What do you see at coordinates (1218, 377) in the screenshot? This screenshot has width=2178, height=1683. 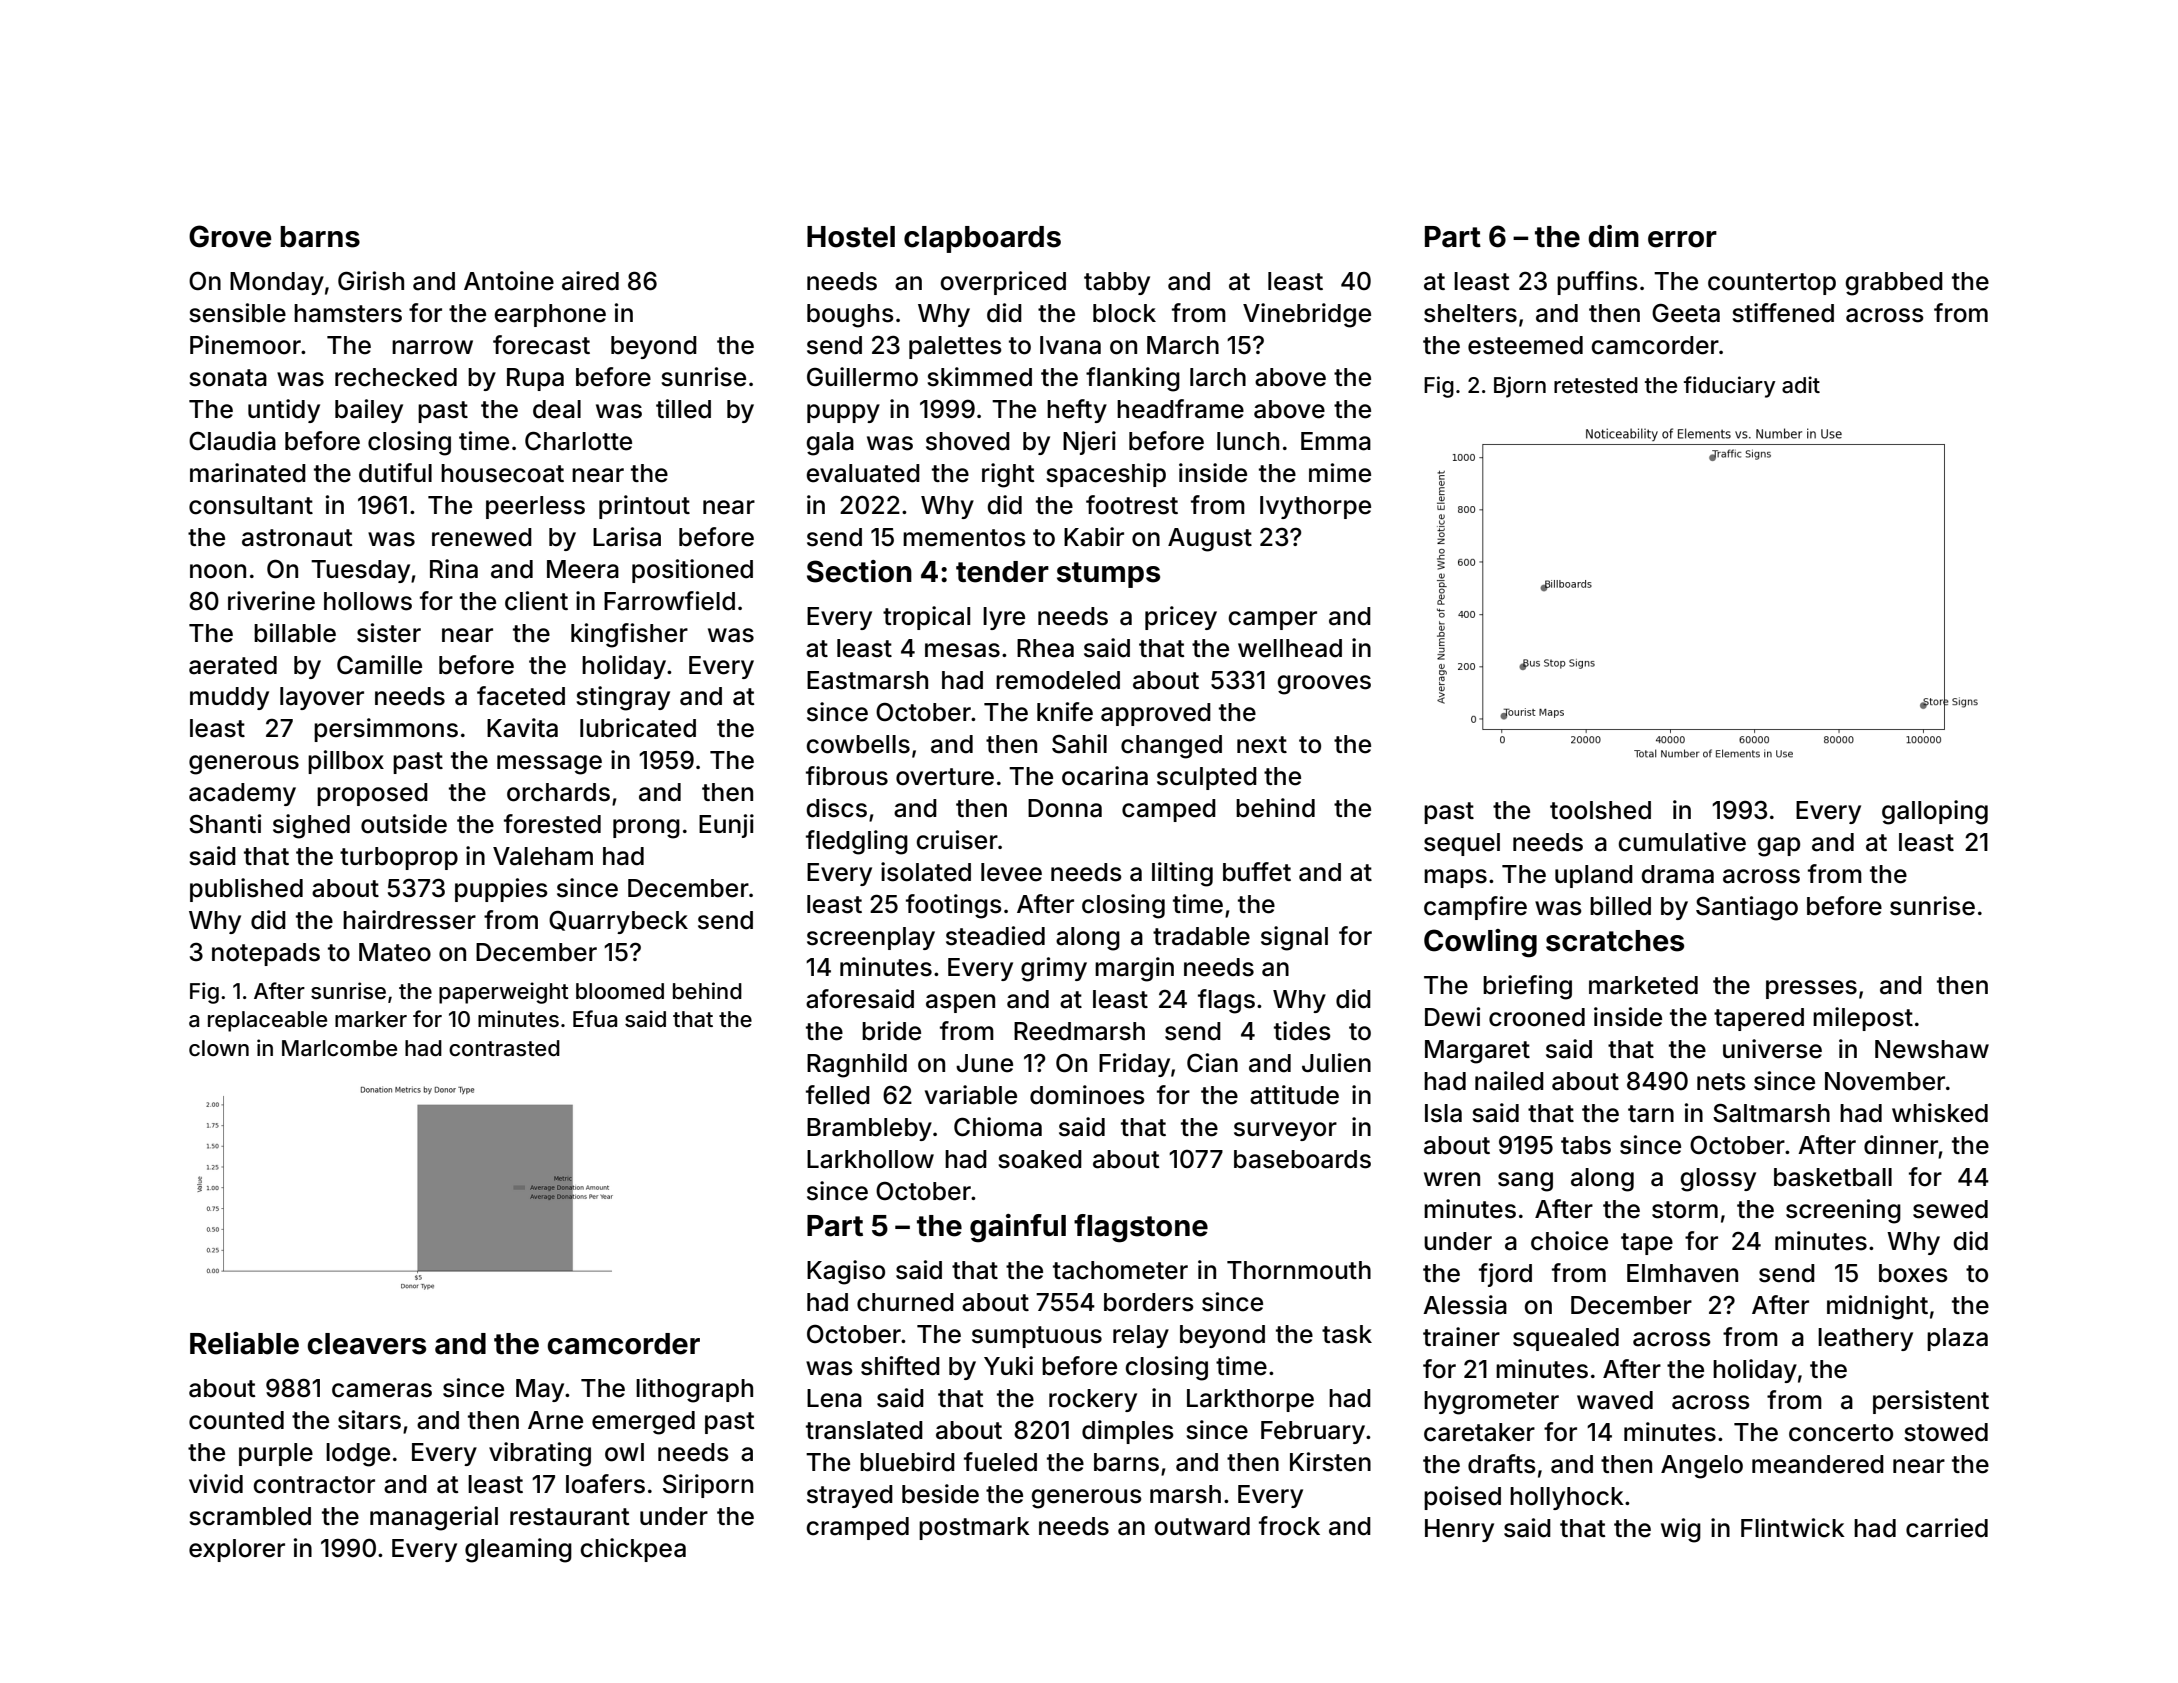 I see `larch` at bounding box center [1218, 377].
